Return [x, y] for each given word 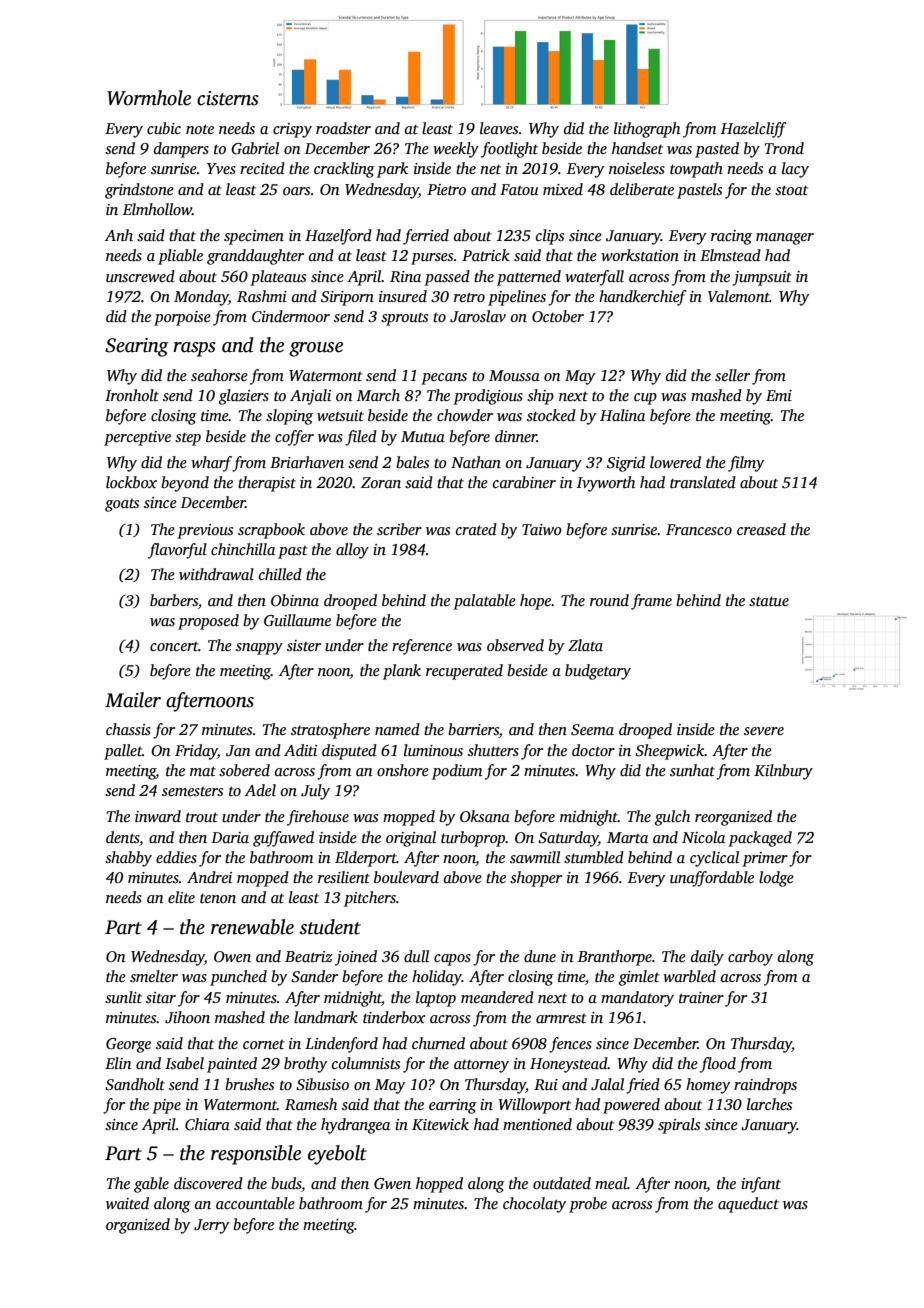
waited [127, 1203]
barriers [473, 730]
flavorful [177, 551]
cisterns [228, 98]
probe [588, 1205]
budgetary [598, 672]
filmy [746, 464]
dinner [516, 436]
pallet [123, 752]
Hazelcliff [753, 130]
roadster [343, 128]
